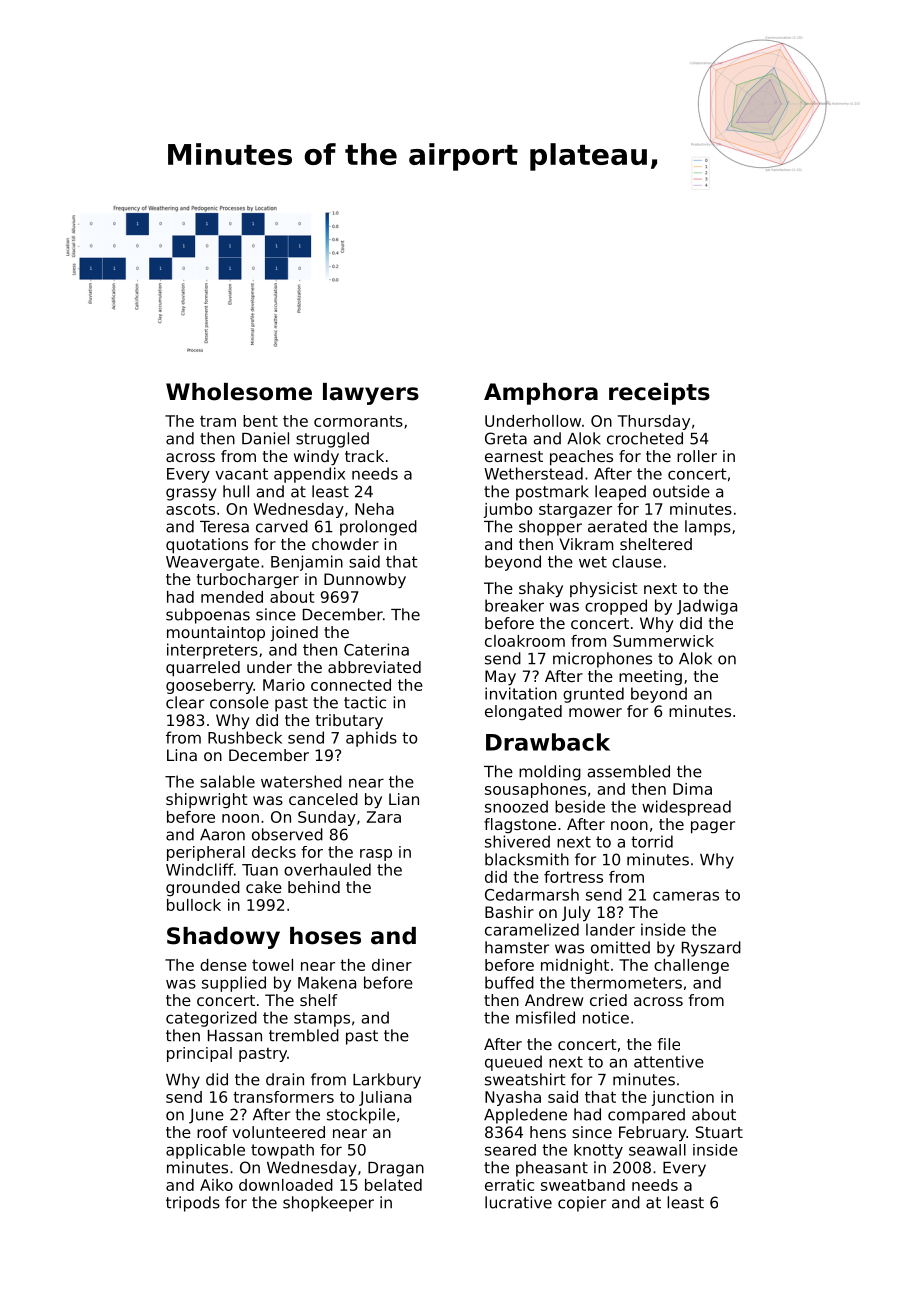  I want to click on Amphora, so click(541, 394).
